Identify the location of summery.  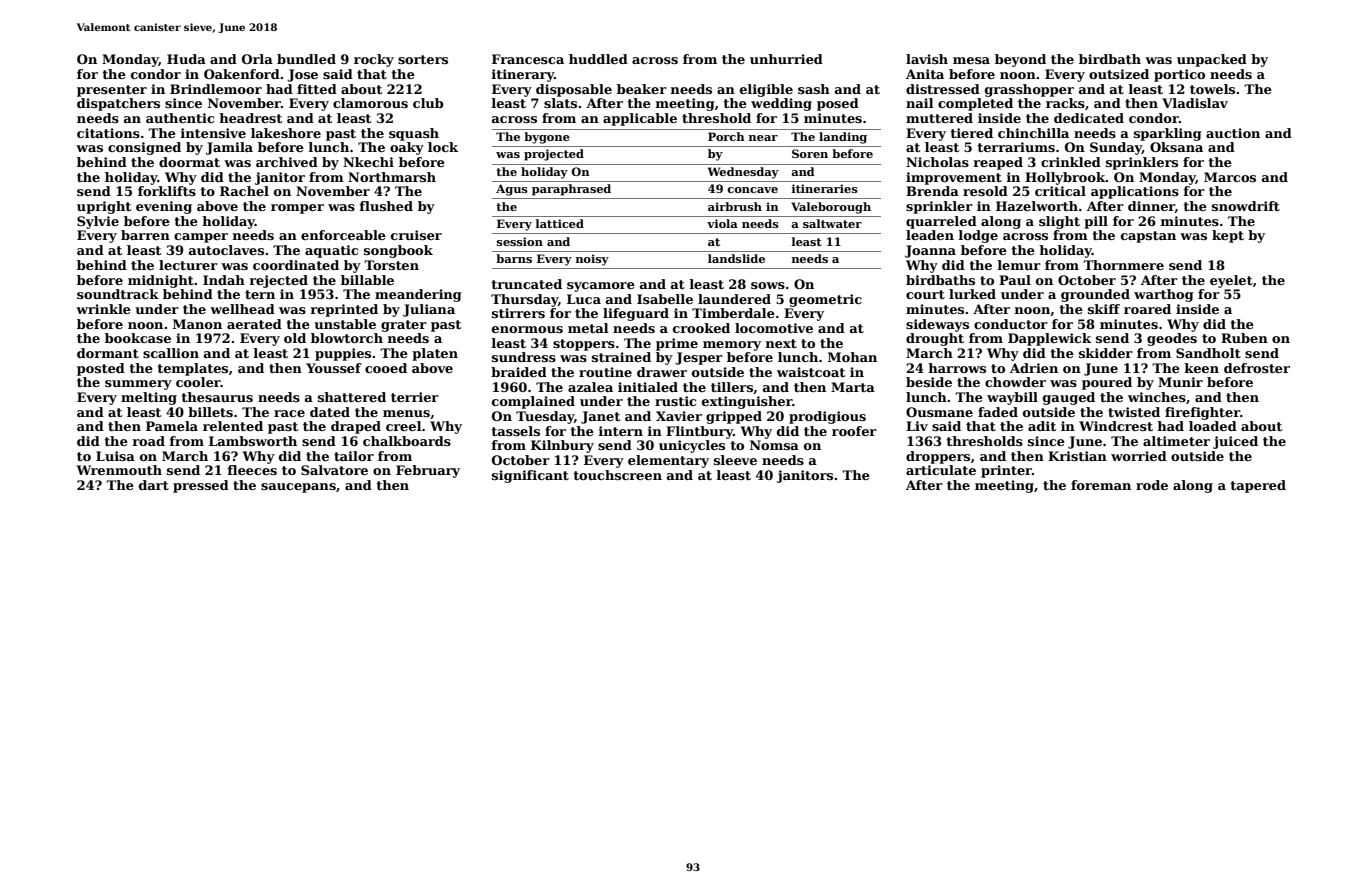
(138, 385).
